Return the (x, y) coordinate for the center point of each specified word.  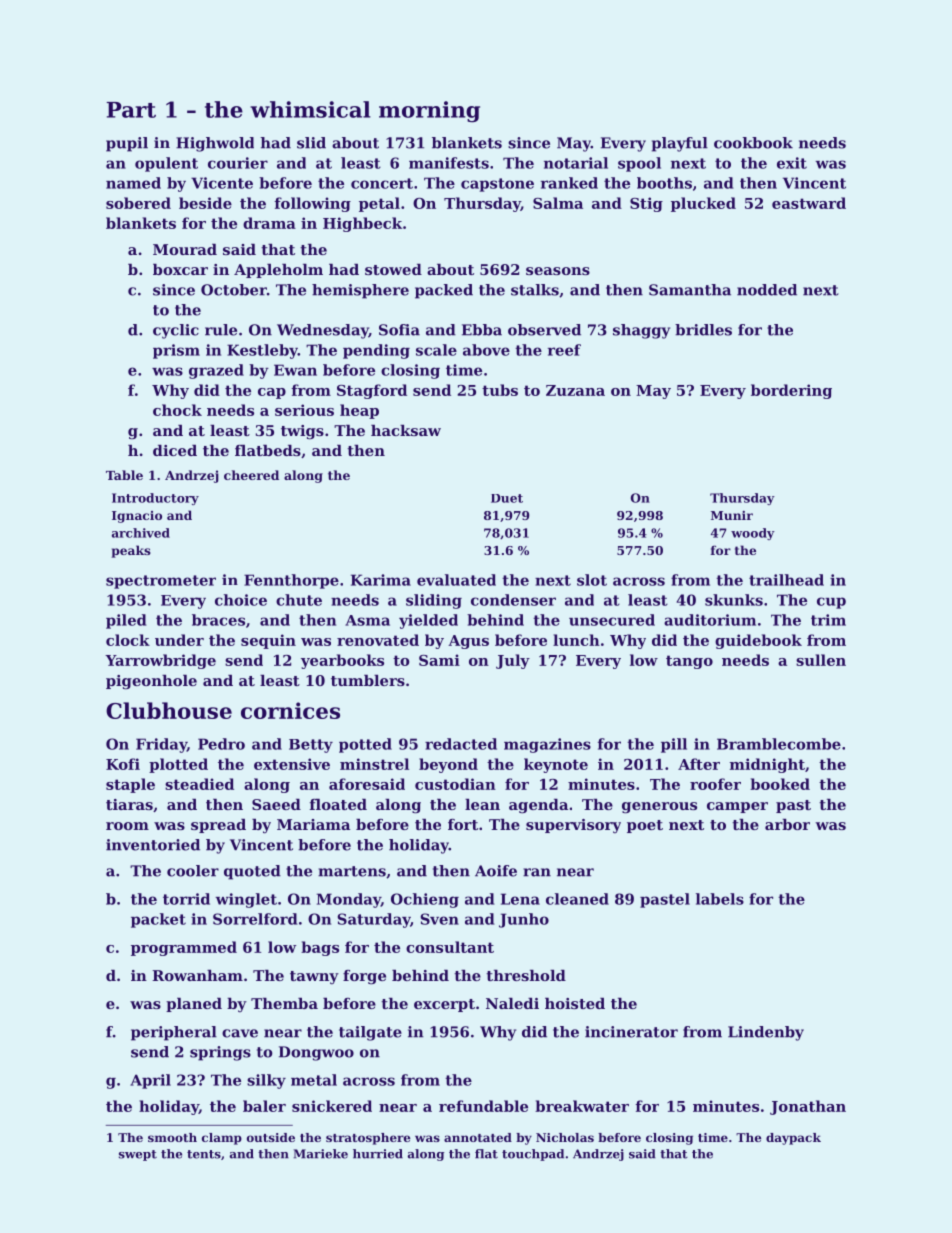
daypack (793, 1139)
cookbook (753, 143)
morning (429, 111)
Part (131, 110)
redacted (461, 744)
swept (138, 1155)
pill (674, 745)
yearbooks (342, 661)
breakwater (582, 1106)
